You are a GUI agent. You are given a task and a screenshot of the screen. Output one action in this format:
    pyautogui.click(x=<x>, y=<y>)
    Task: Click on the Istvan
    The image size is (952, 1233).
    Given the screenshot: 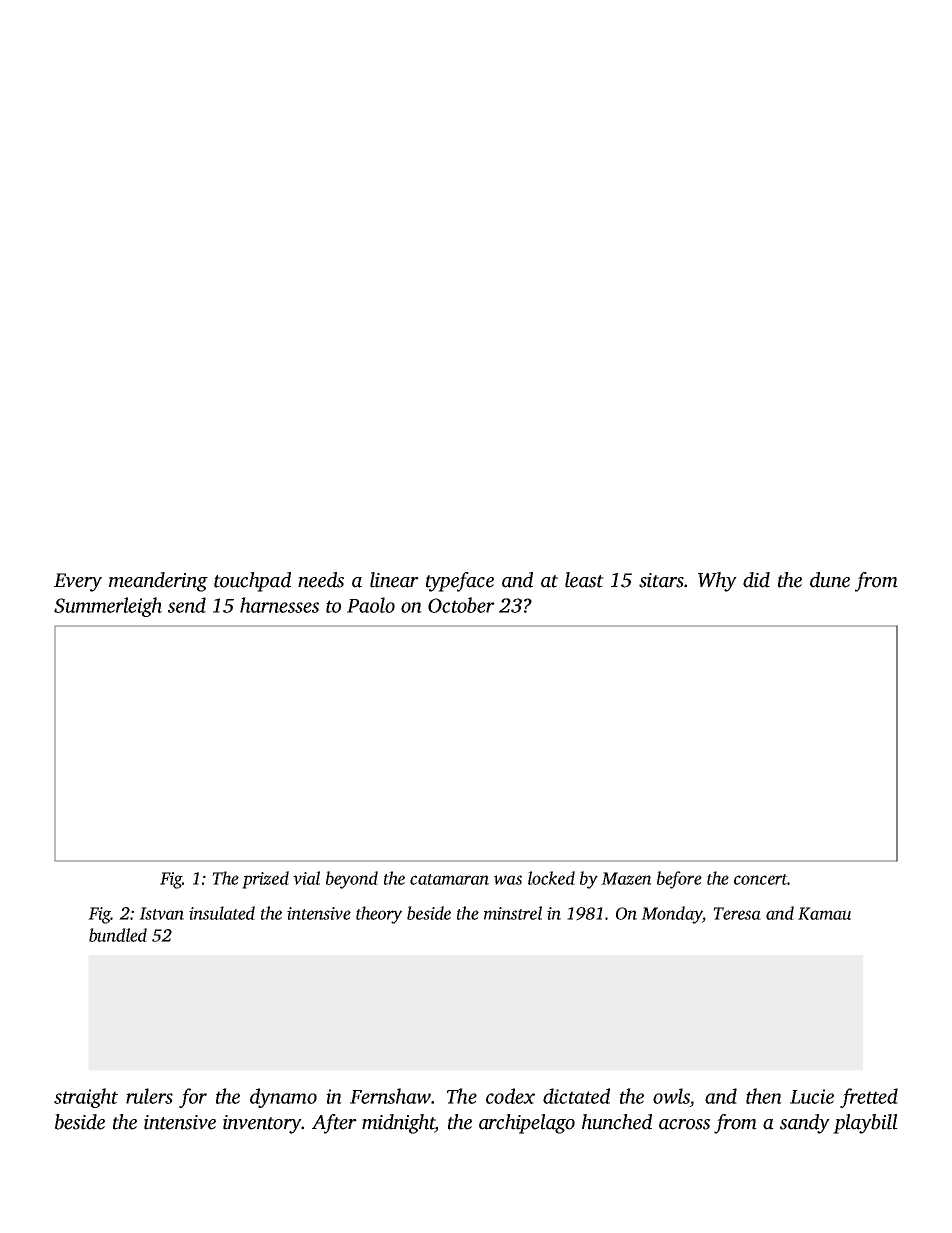 What is the action you would take?
    pyautogui.click(x=161, y=913)
